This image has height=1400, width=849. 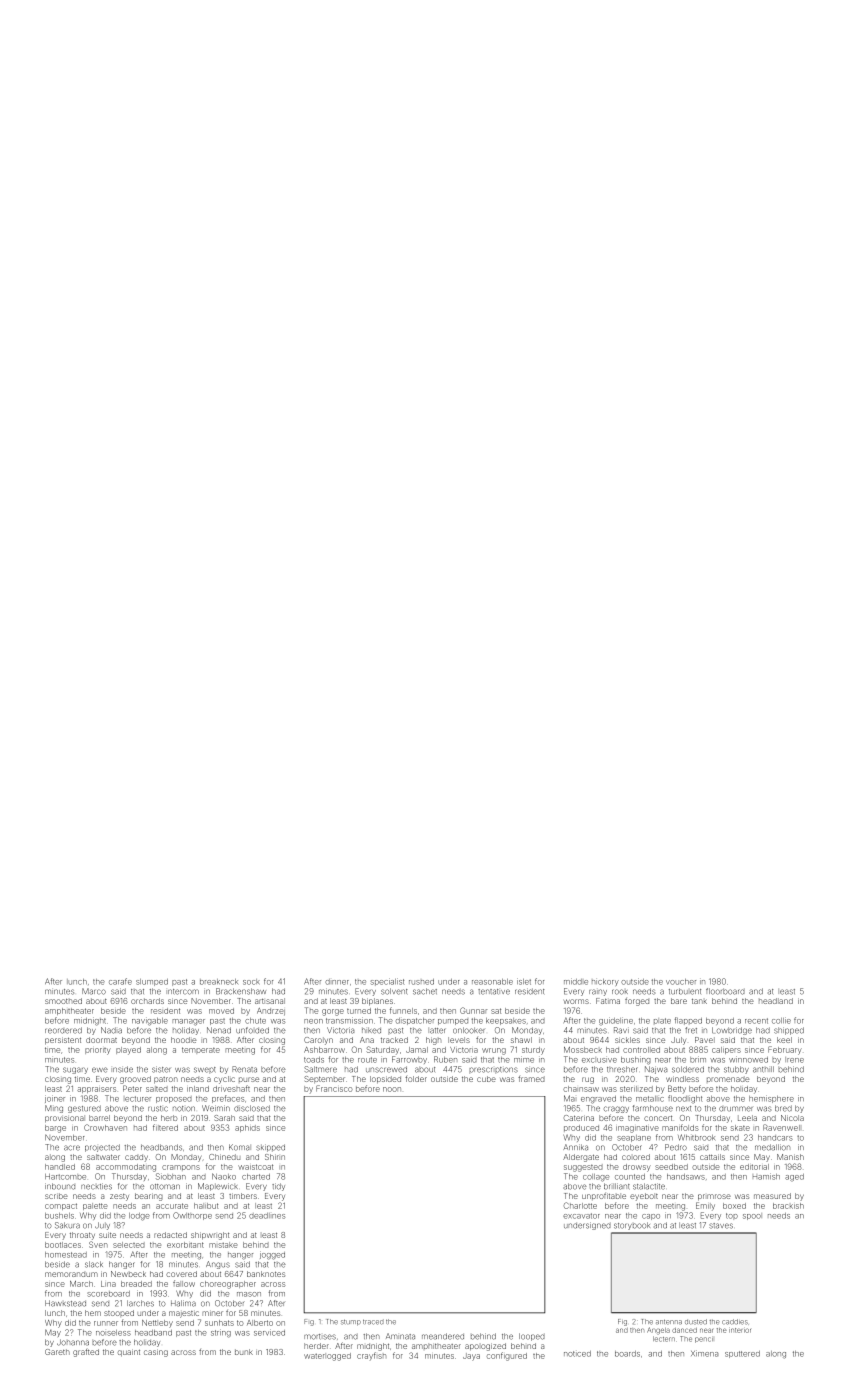 I want to click on top, so click(x=732, y=1216).
